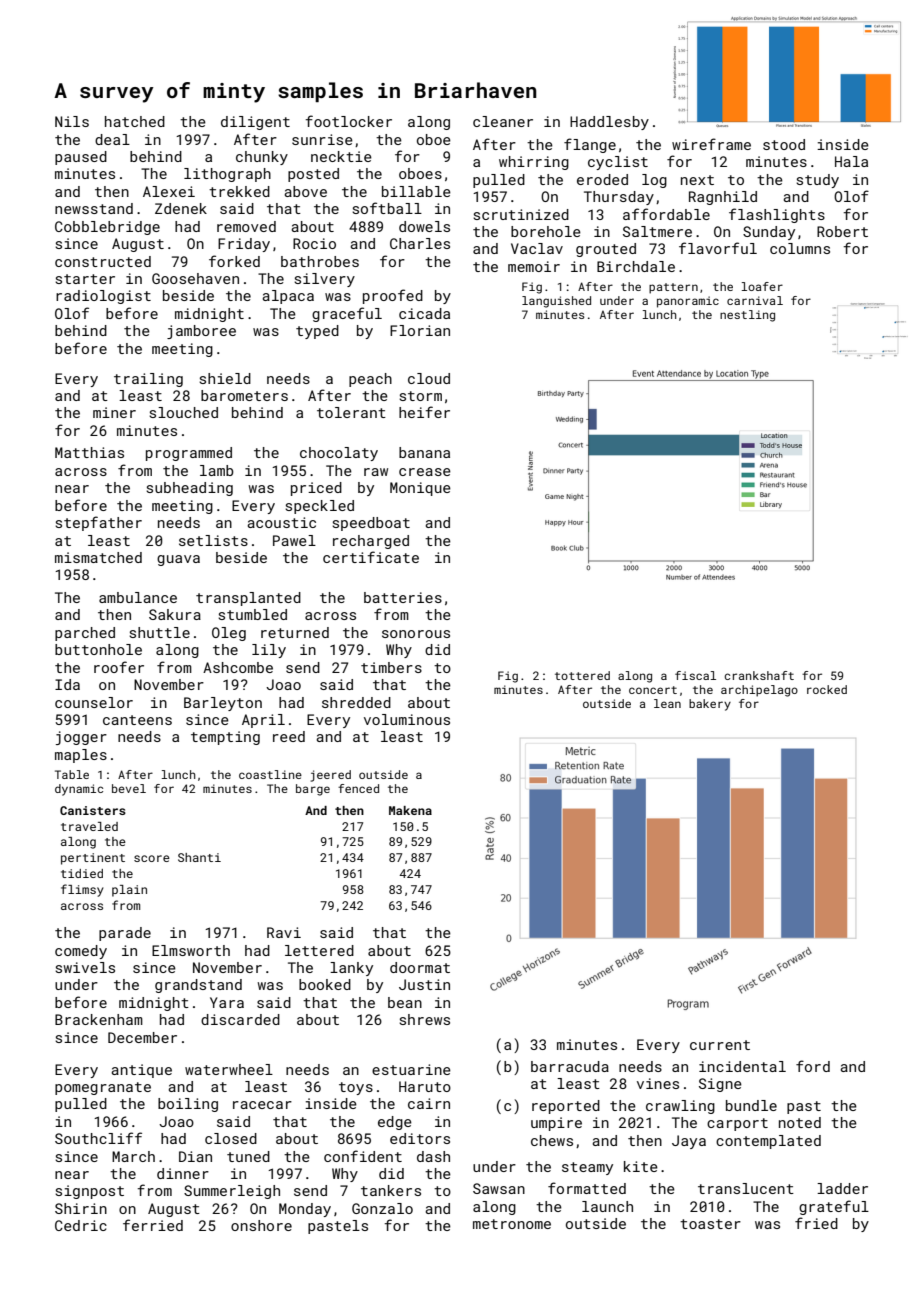 The image size is (924, 1308). What do you see at coordinates (827, 689) in the page?
I see `rocked` at bounding box center [827, 689].
